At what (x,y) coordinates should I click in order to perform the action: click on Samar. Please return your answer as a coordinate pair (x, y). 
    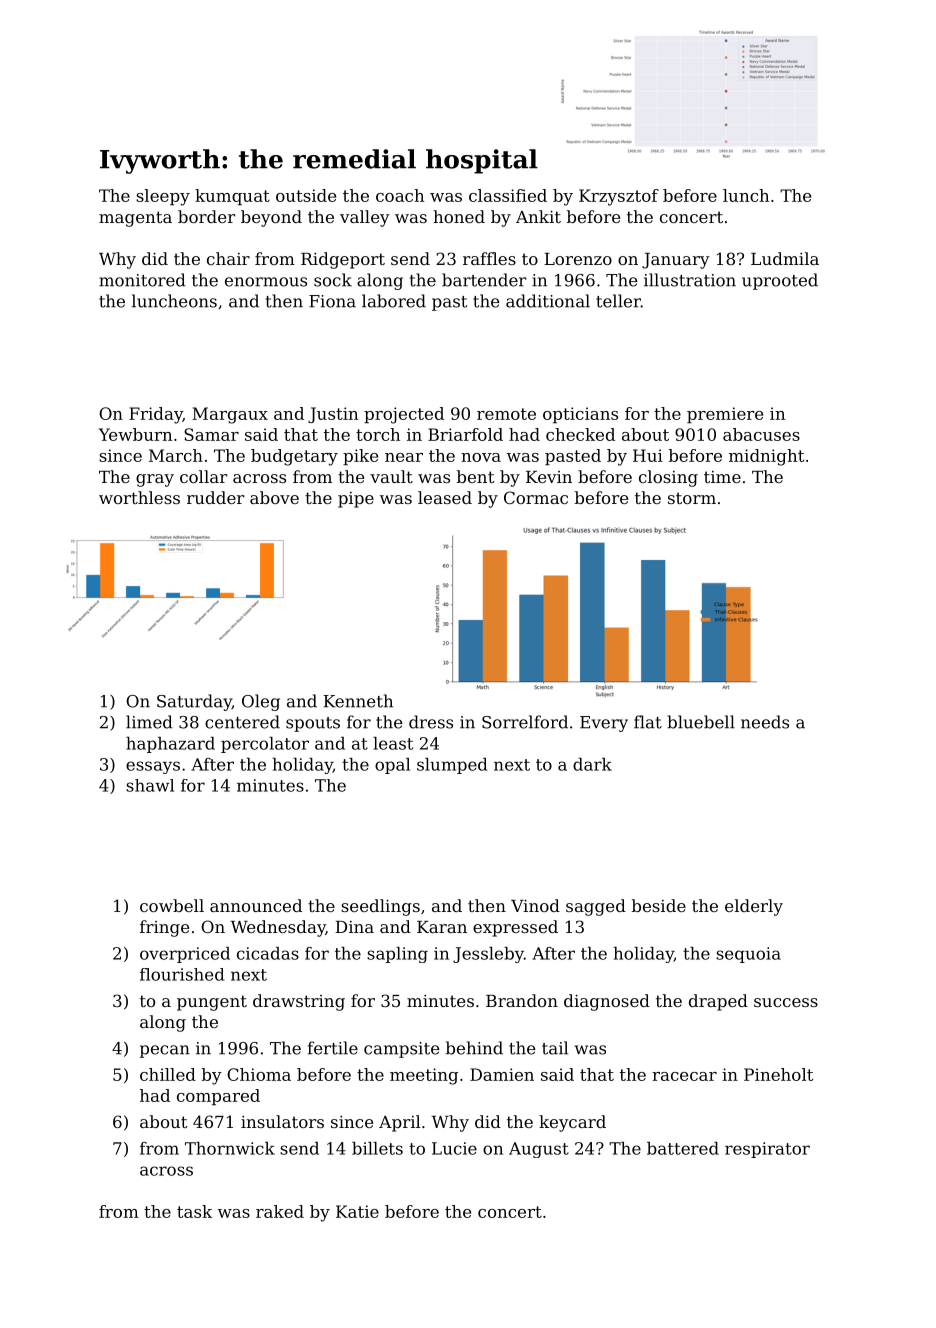
    Looking at the image, I should click on (211, 434).
